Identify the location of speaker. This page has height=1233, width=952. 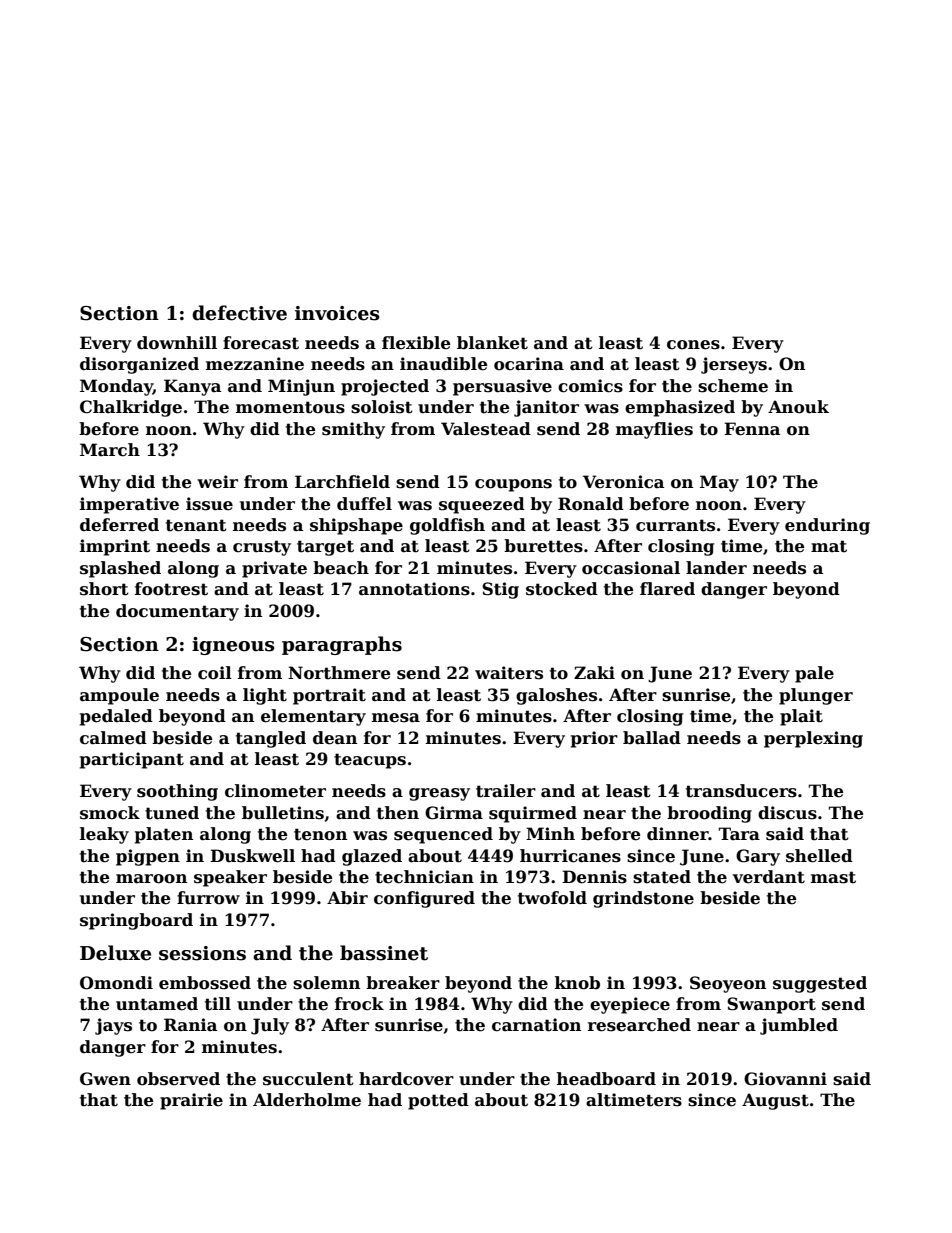
(230, 878).
